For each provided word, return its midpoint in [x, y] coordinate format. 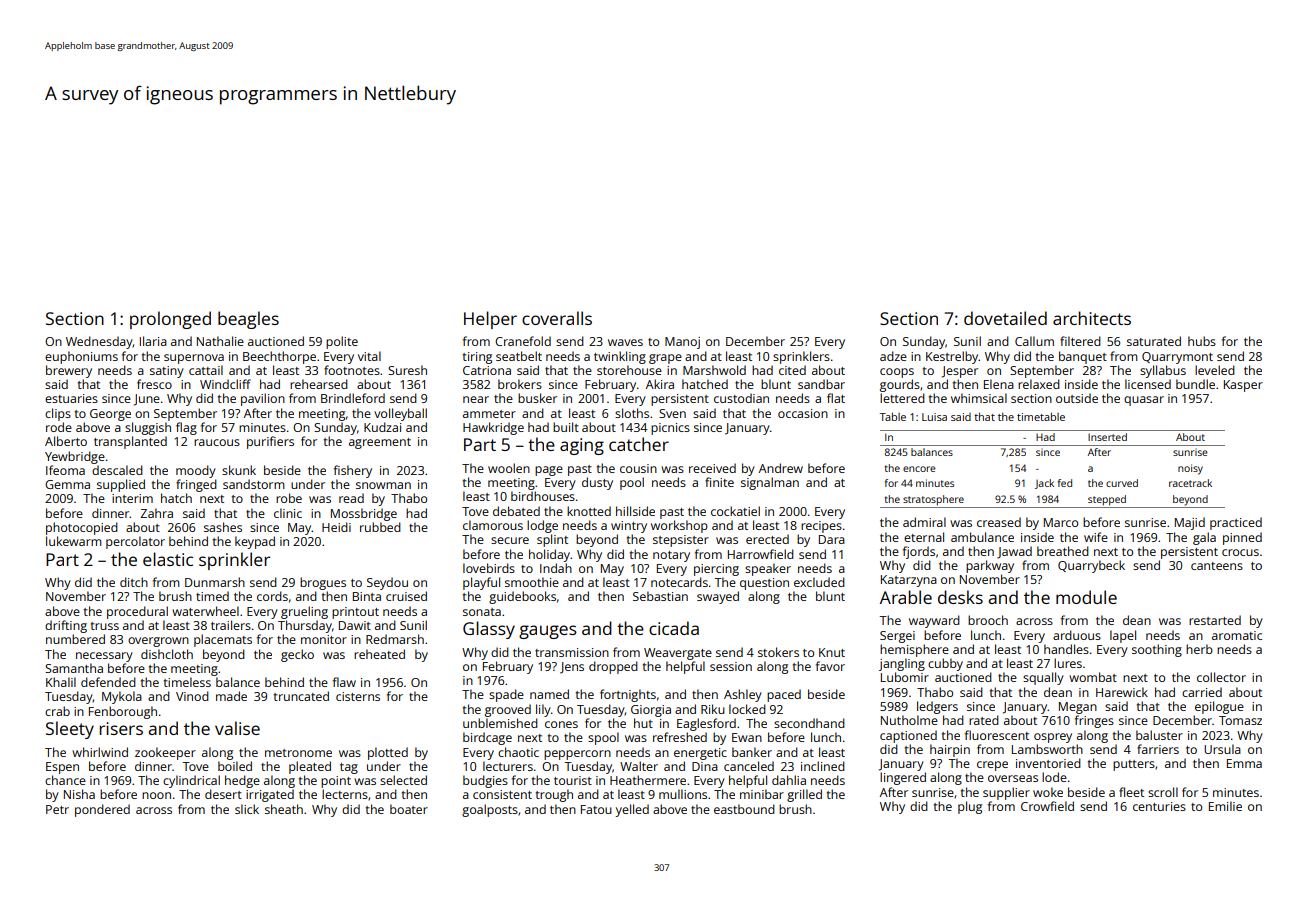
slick [247, 809]
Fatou [596, 809]
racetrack [1190, 483]
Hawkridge [493, 428]
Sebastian [660, 596]
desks [960, 597]
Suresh [407, 370]
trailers [231, 625]
